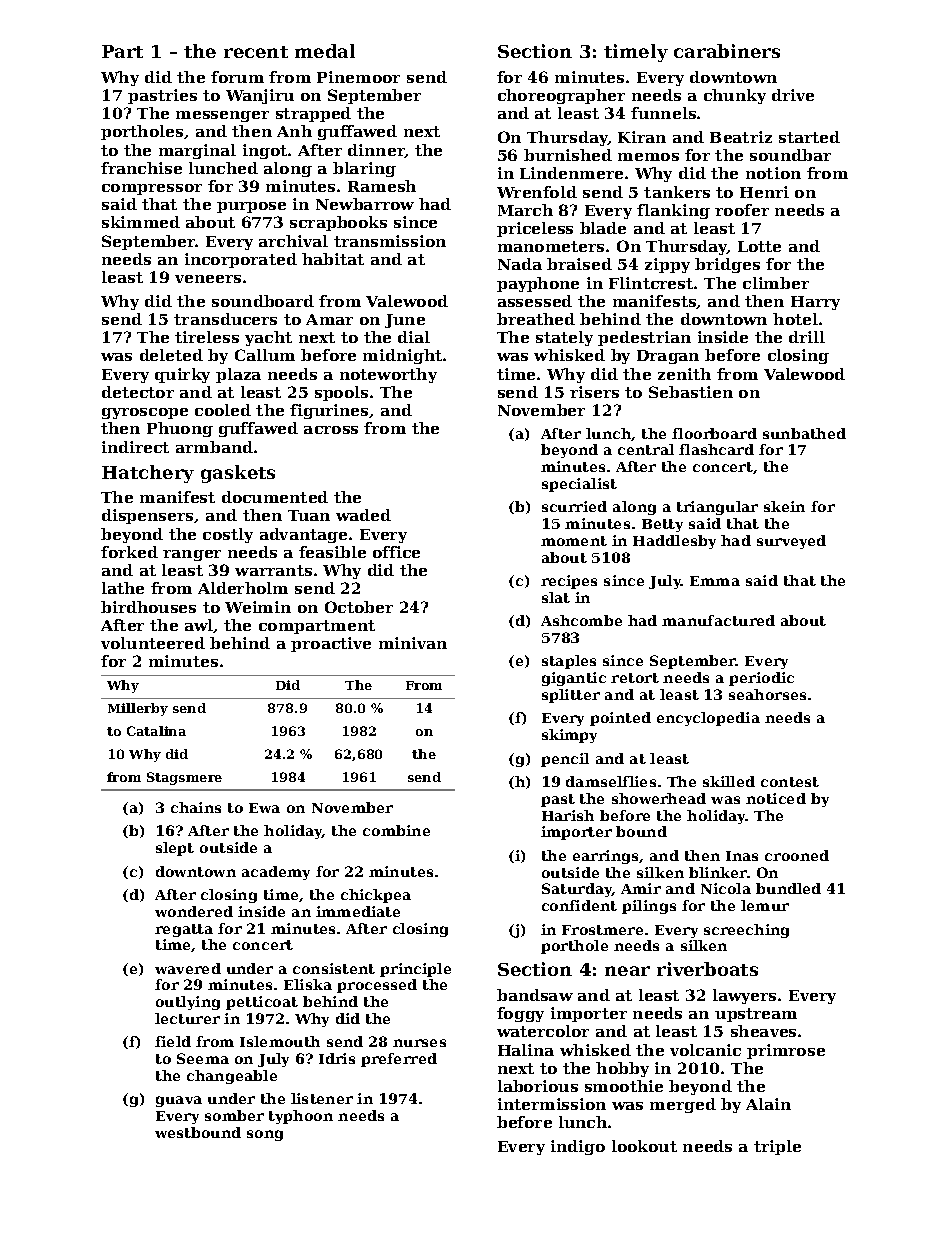  Describe the element at coordinates (556, 597) in the document. I see `slat` at that location.
